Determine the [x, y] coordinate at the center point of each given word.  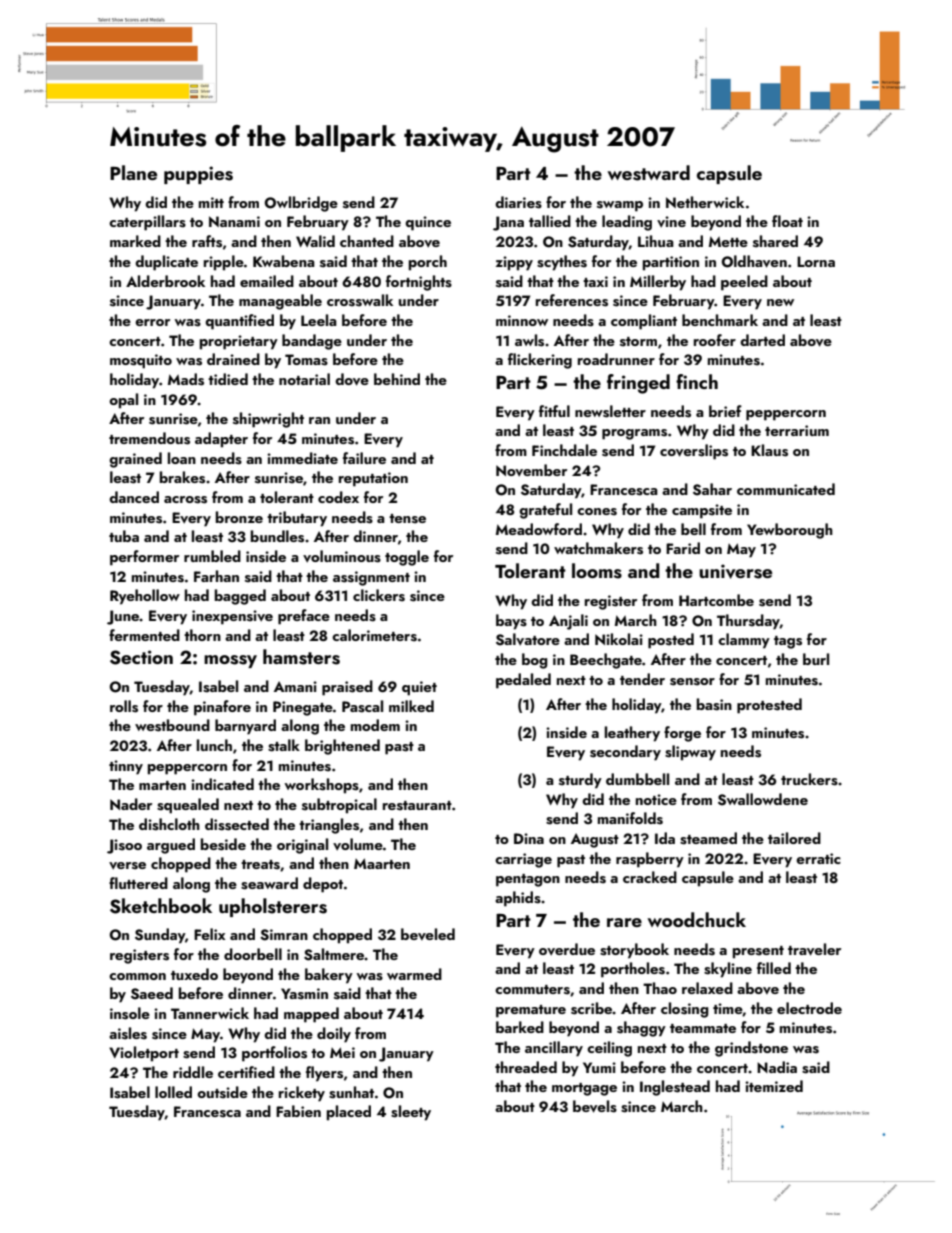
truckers [809, 779]
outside [222, 1092]
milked [411, 706]
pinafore [222, 708]
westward [649, 173]
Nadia [777, 1067]
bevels [595, 1106]
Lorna [816, 261]
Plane [133, 172]
